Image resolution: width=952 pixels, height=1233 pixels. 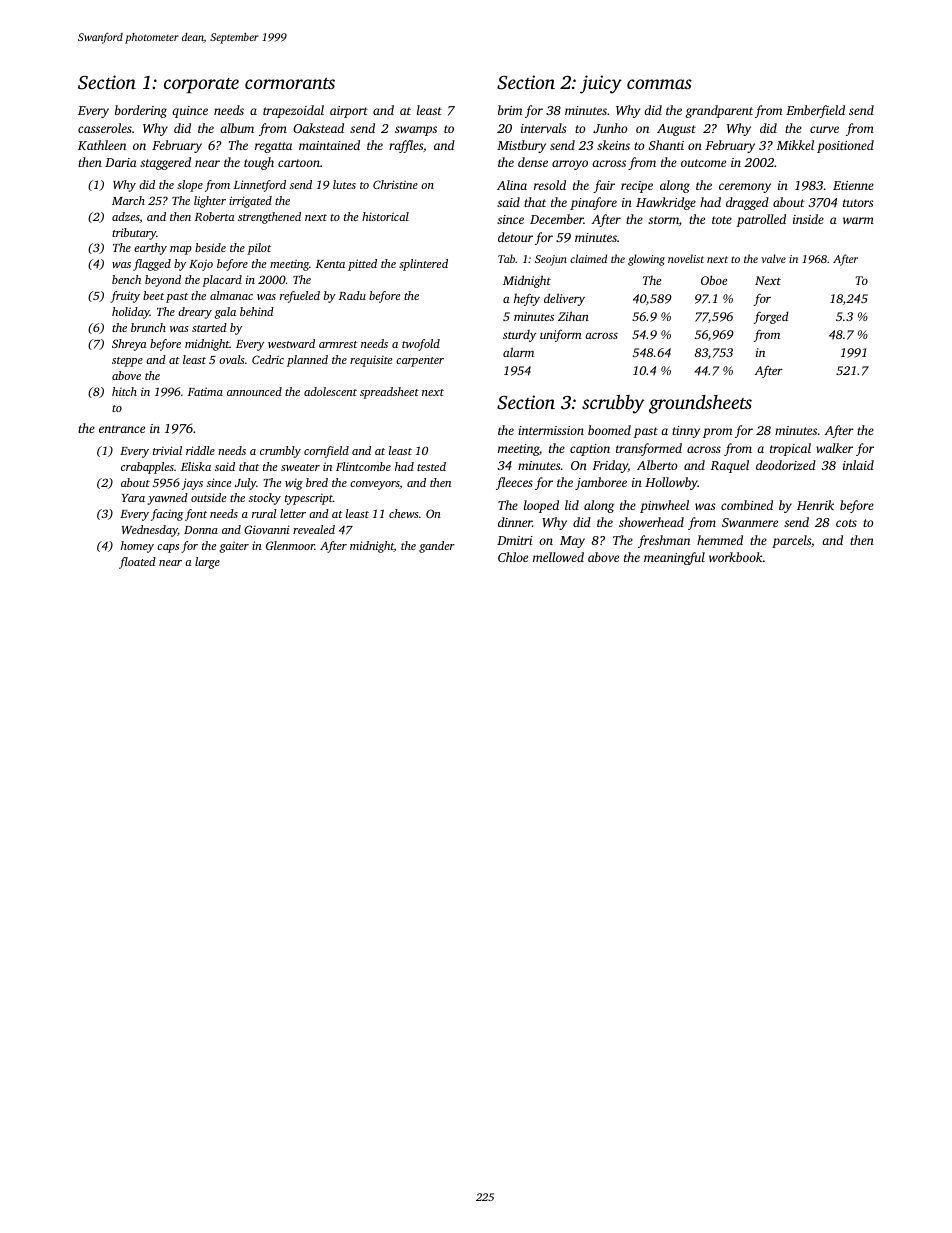 What do you see at coordinates (293, 111) in the screenshot?
I see `trapezoidal` at bounding box center [293, 111].
